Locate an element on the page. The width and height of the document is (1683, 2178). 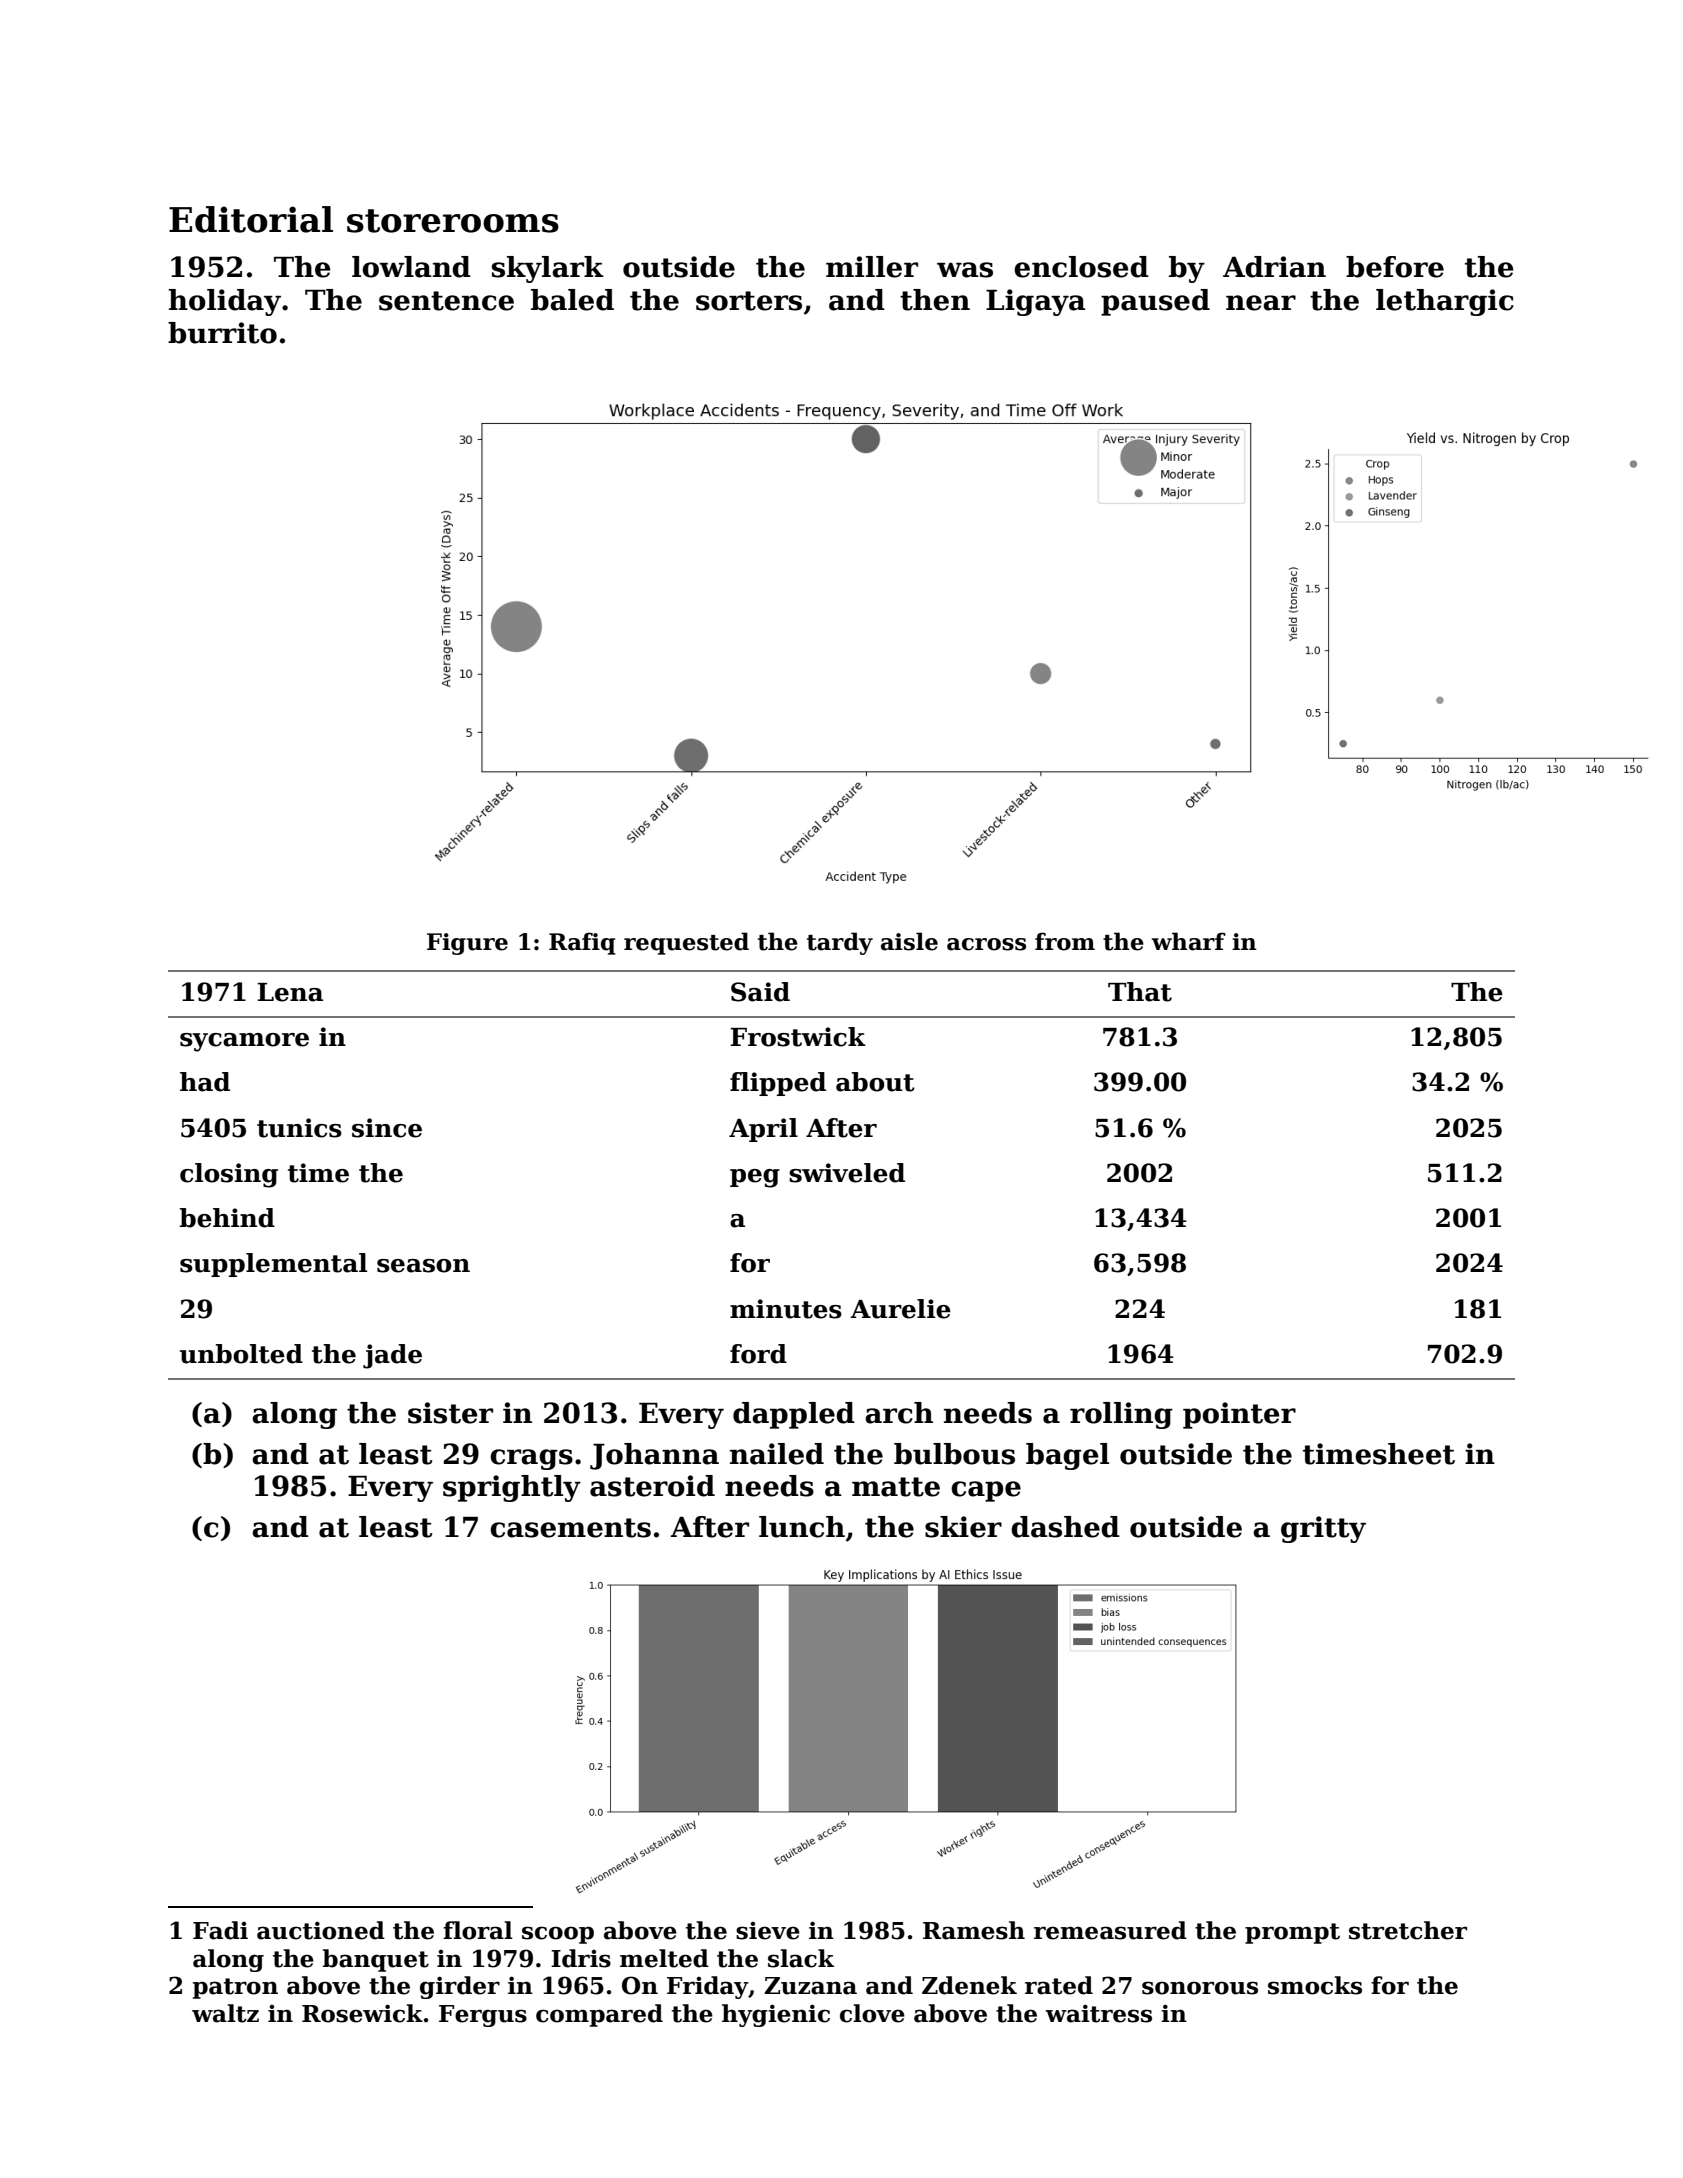
hygienic is located at coordinates (776, 2015).
